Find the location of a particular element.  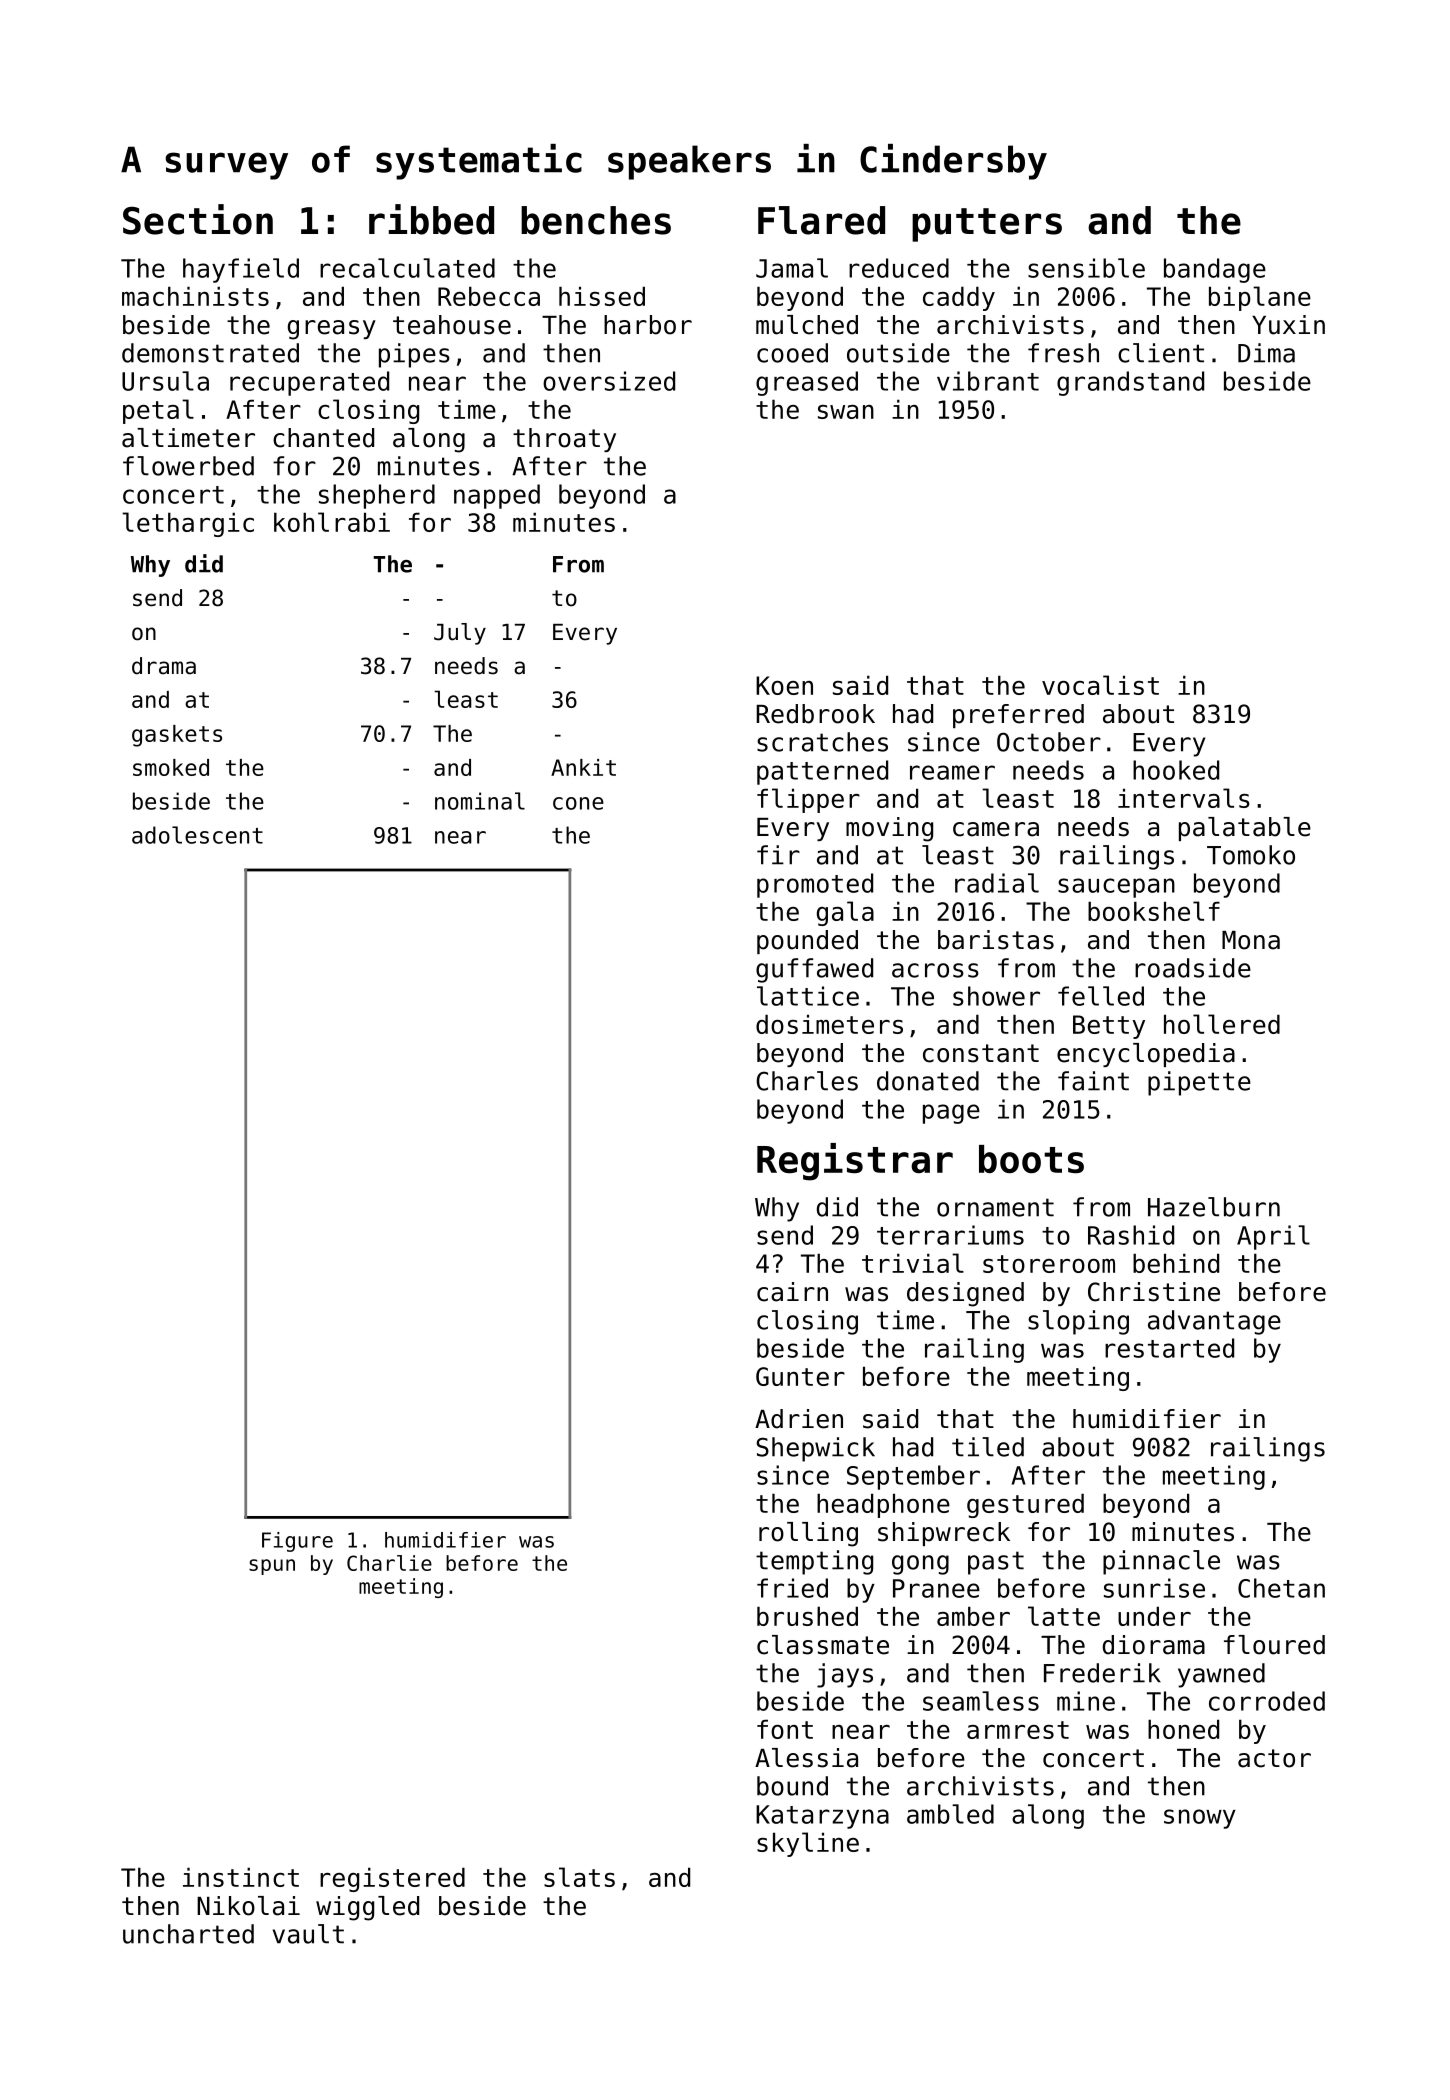

ambled is located at coordinates (950, 1814).
